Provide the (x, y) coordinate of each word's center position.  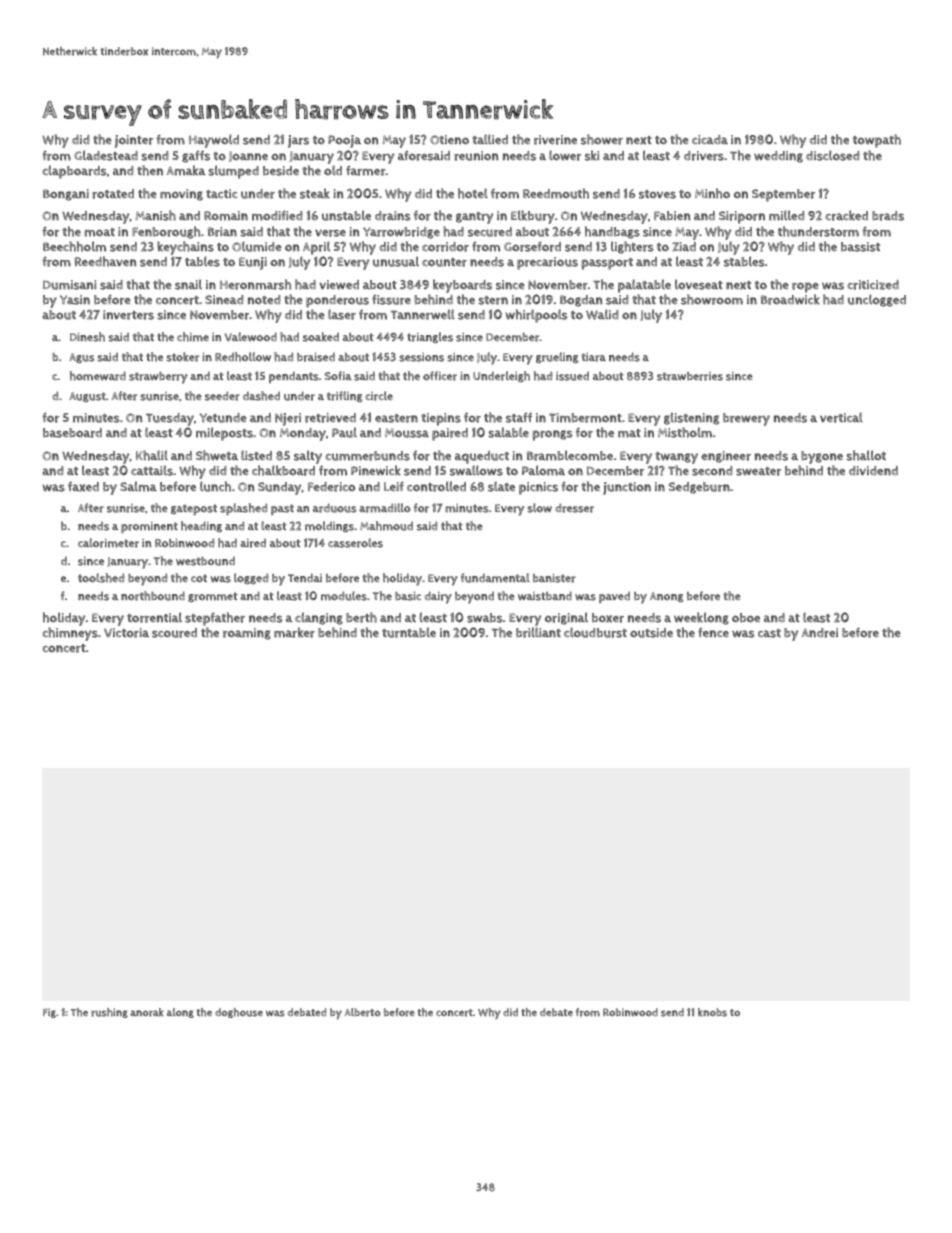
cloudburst (595, 632)
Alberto (363, 1012)
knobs (712, 1012)
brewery (746, 419)
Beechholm (74, 246)
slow (539, 508)
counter (444, 262)
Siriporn (742, 217)
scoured (174, 633)
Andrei (819, 633)
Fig (49, 1013)
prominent (149, 527)
